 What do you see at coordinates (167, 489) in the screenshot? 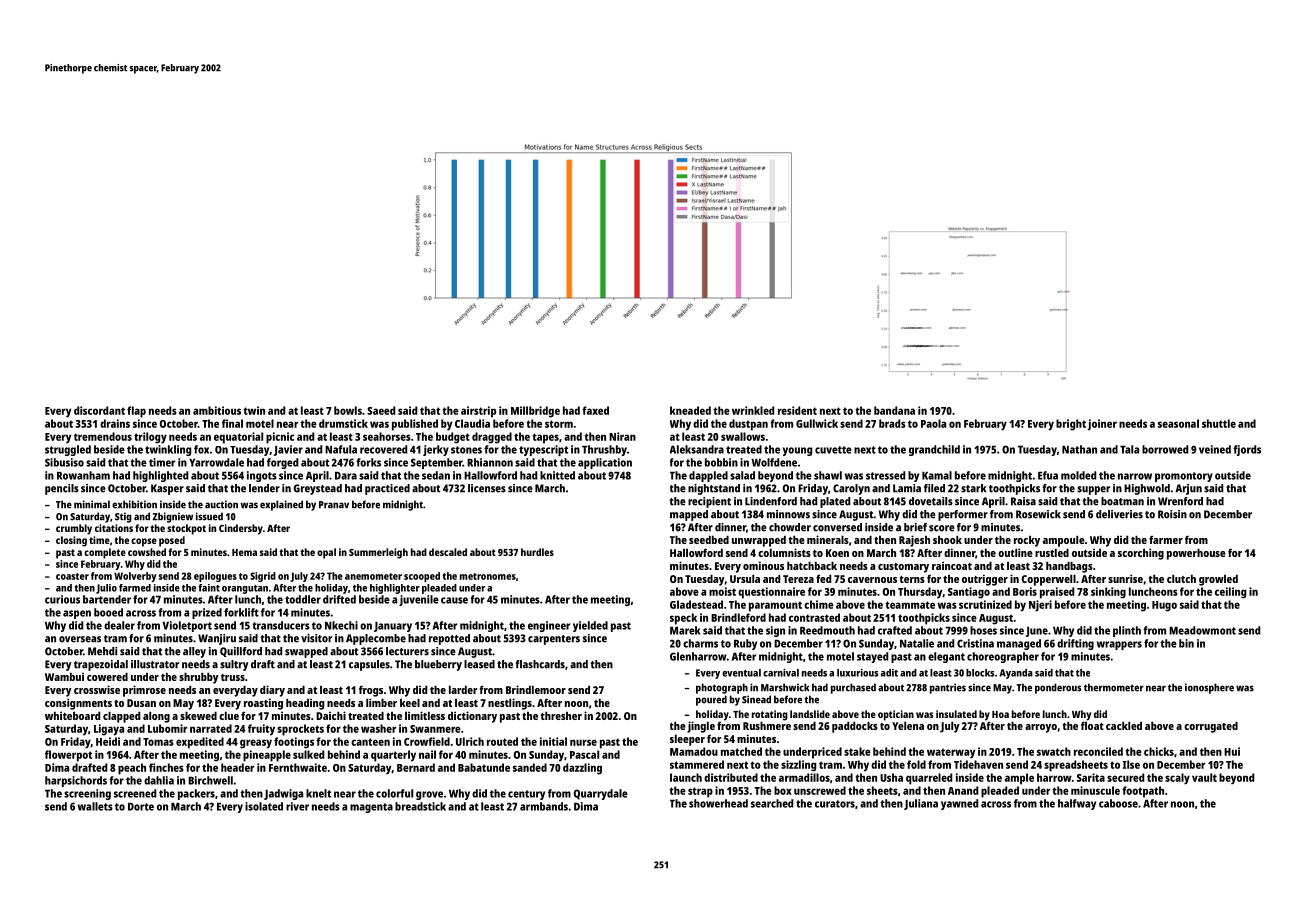
I see `Kasper` at bounding box center [167, 489].
